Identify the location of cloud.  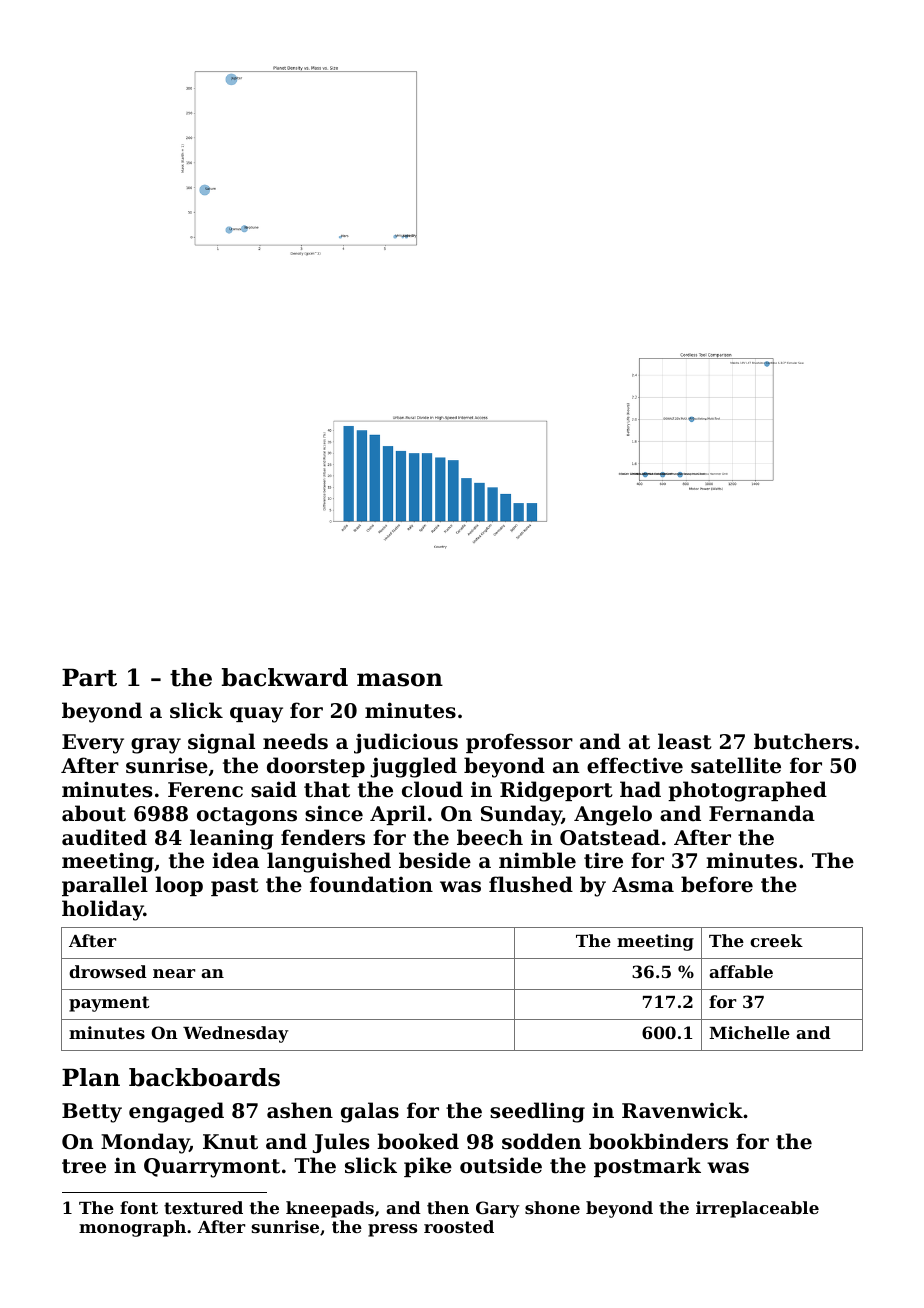
(432, 789).
